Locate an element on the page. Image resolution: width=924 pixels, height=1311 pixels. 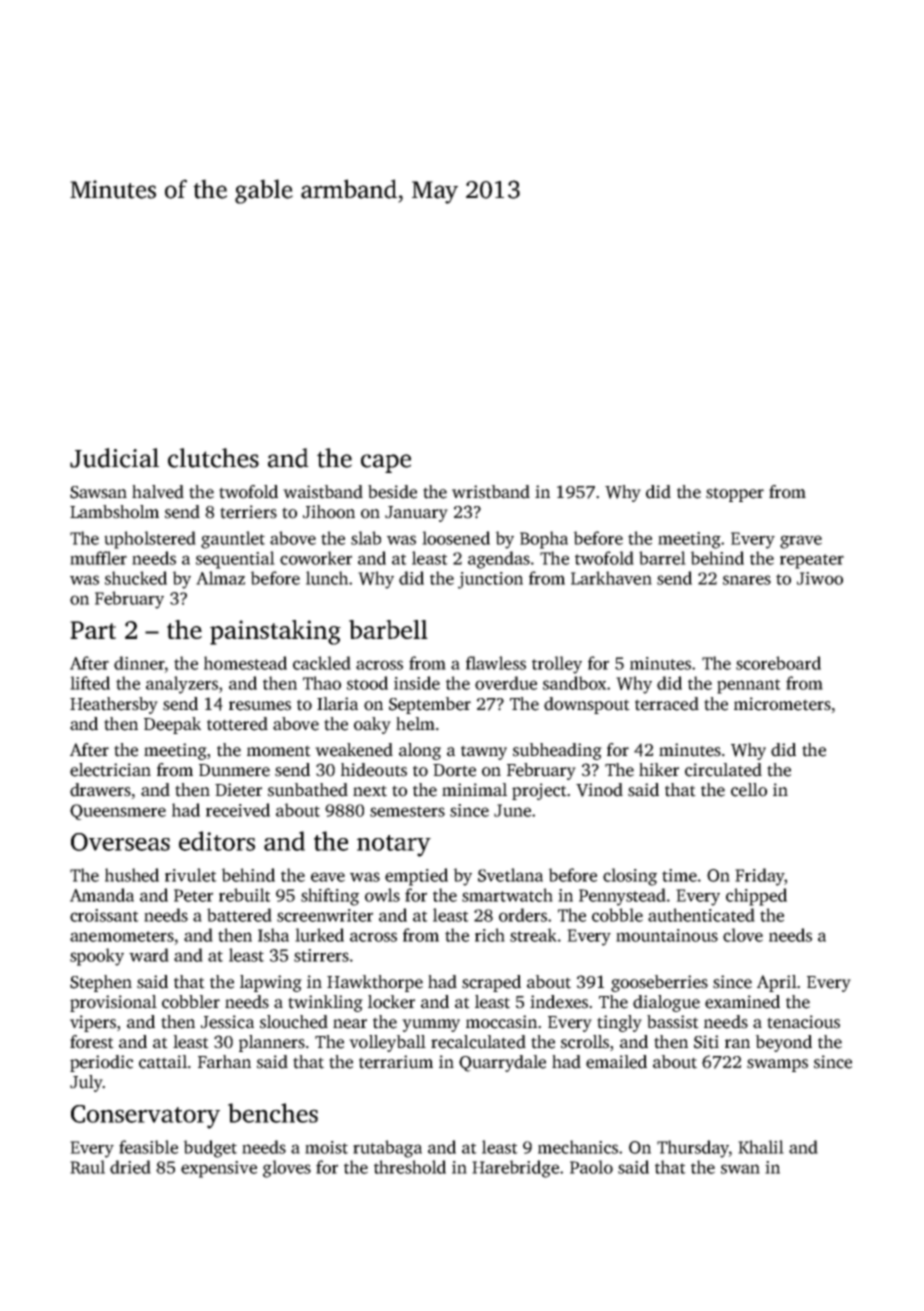
scoreboard is located at coordinates (778, 663).
